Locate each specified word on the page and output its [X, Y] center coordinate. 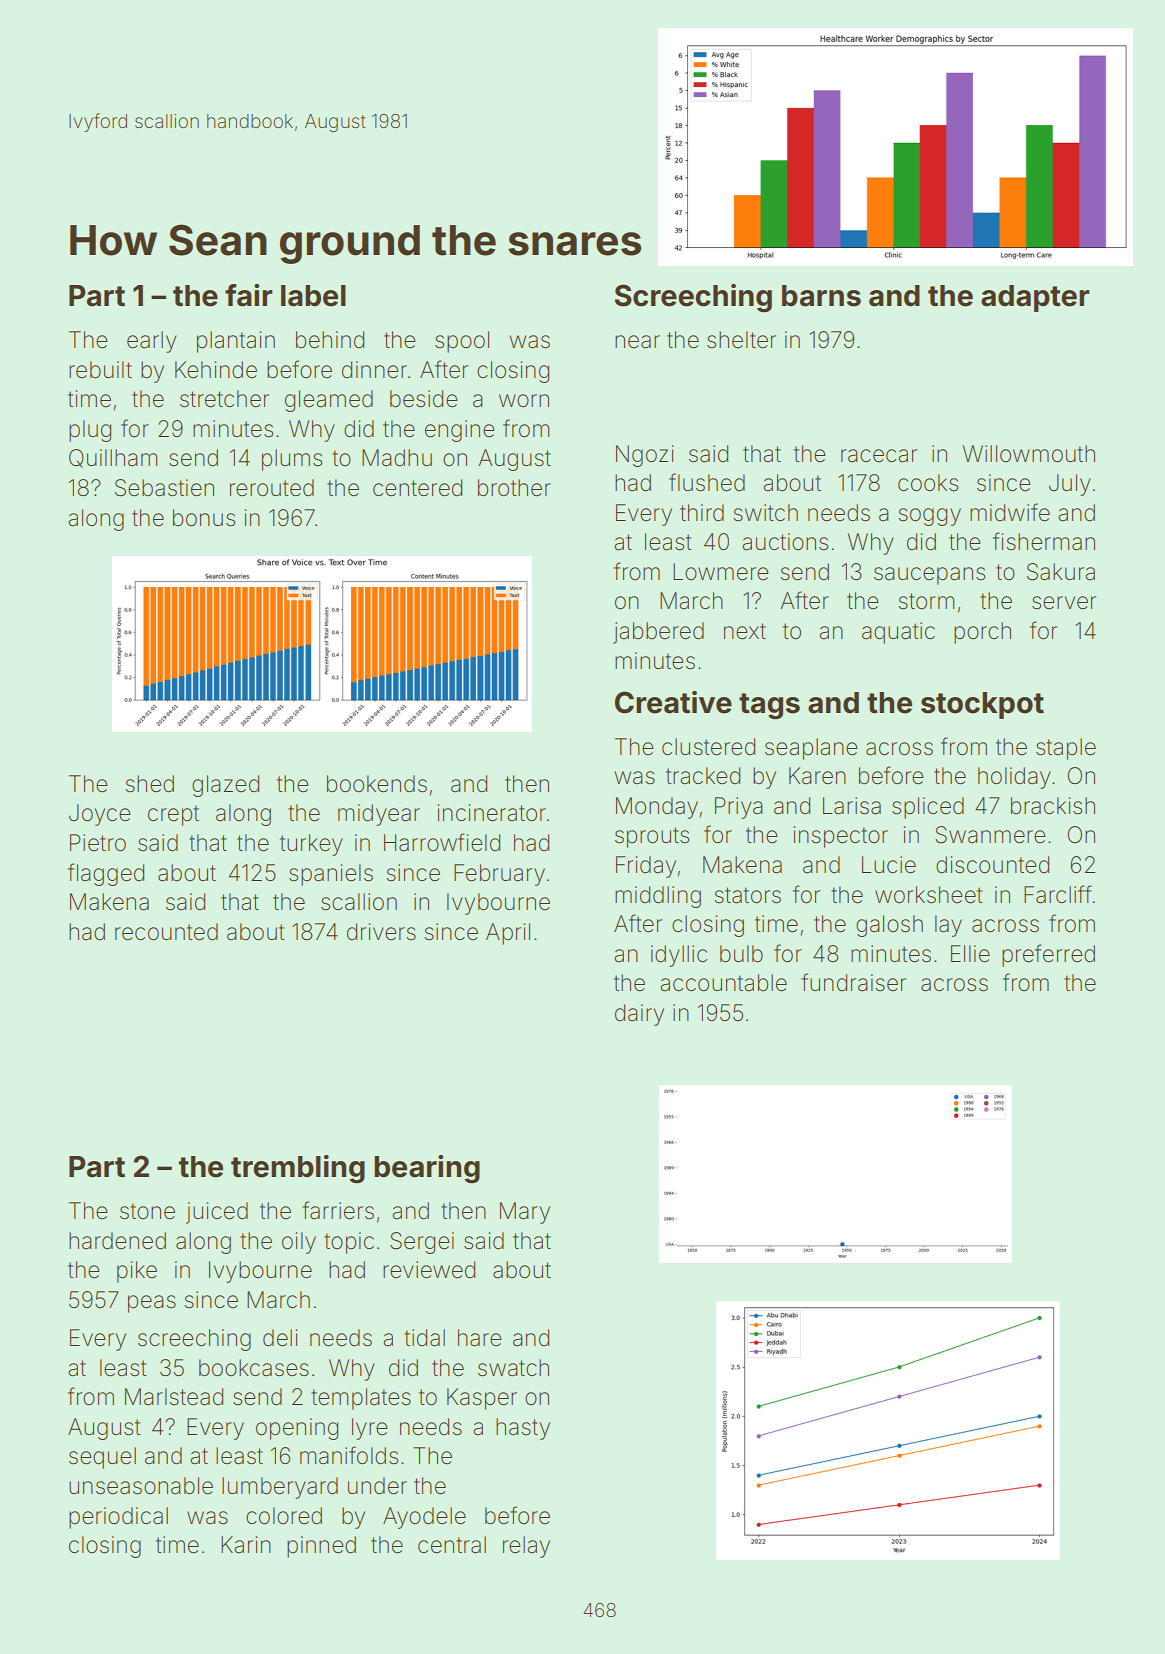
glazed [225, 786]
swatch [513, 1368]
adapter [1035, 298]
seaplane [811, 749]
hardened [117, 1241]
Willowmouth [1029, 454]
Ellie [970, 954]
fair [248, 295]
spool [462, 342]
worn [524, 400]
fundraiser [853, 982]
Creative [673, 702]
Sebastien [164, 488]
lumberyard [280, 1488]
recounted [166, 932]
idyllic [679, 956]
